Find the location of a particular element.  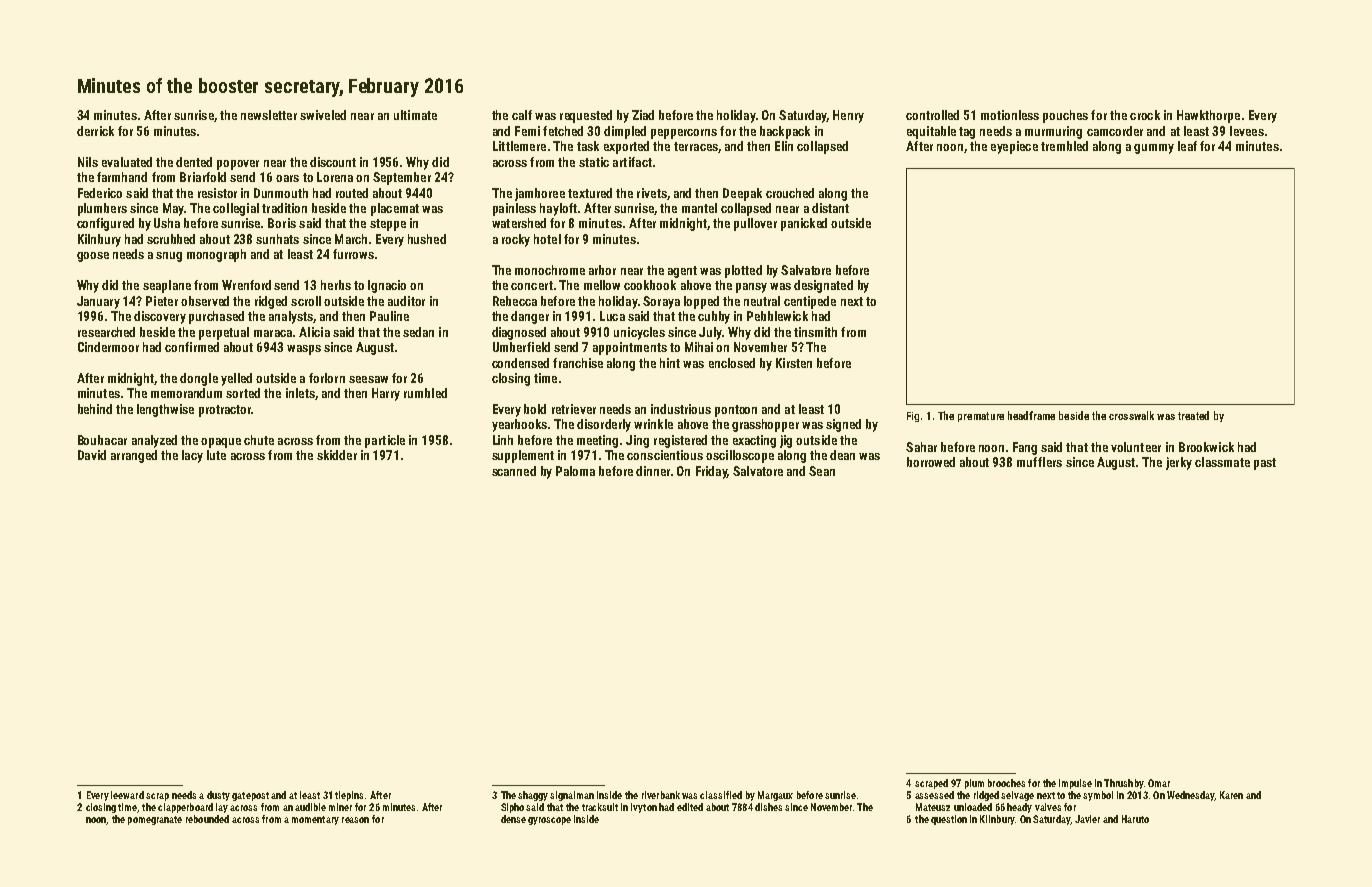

Omar is located at coordinates (1159, 783).
